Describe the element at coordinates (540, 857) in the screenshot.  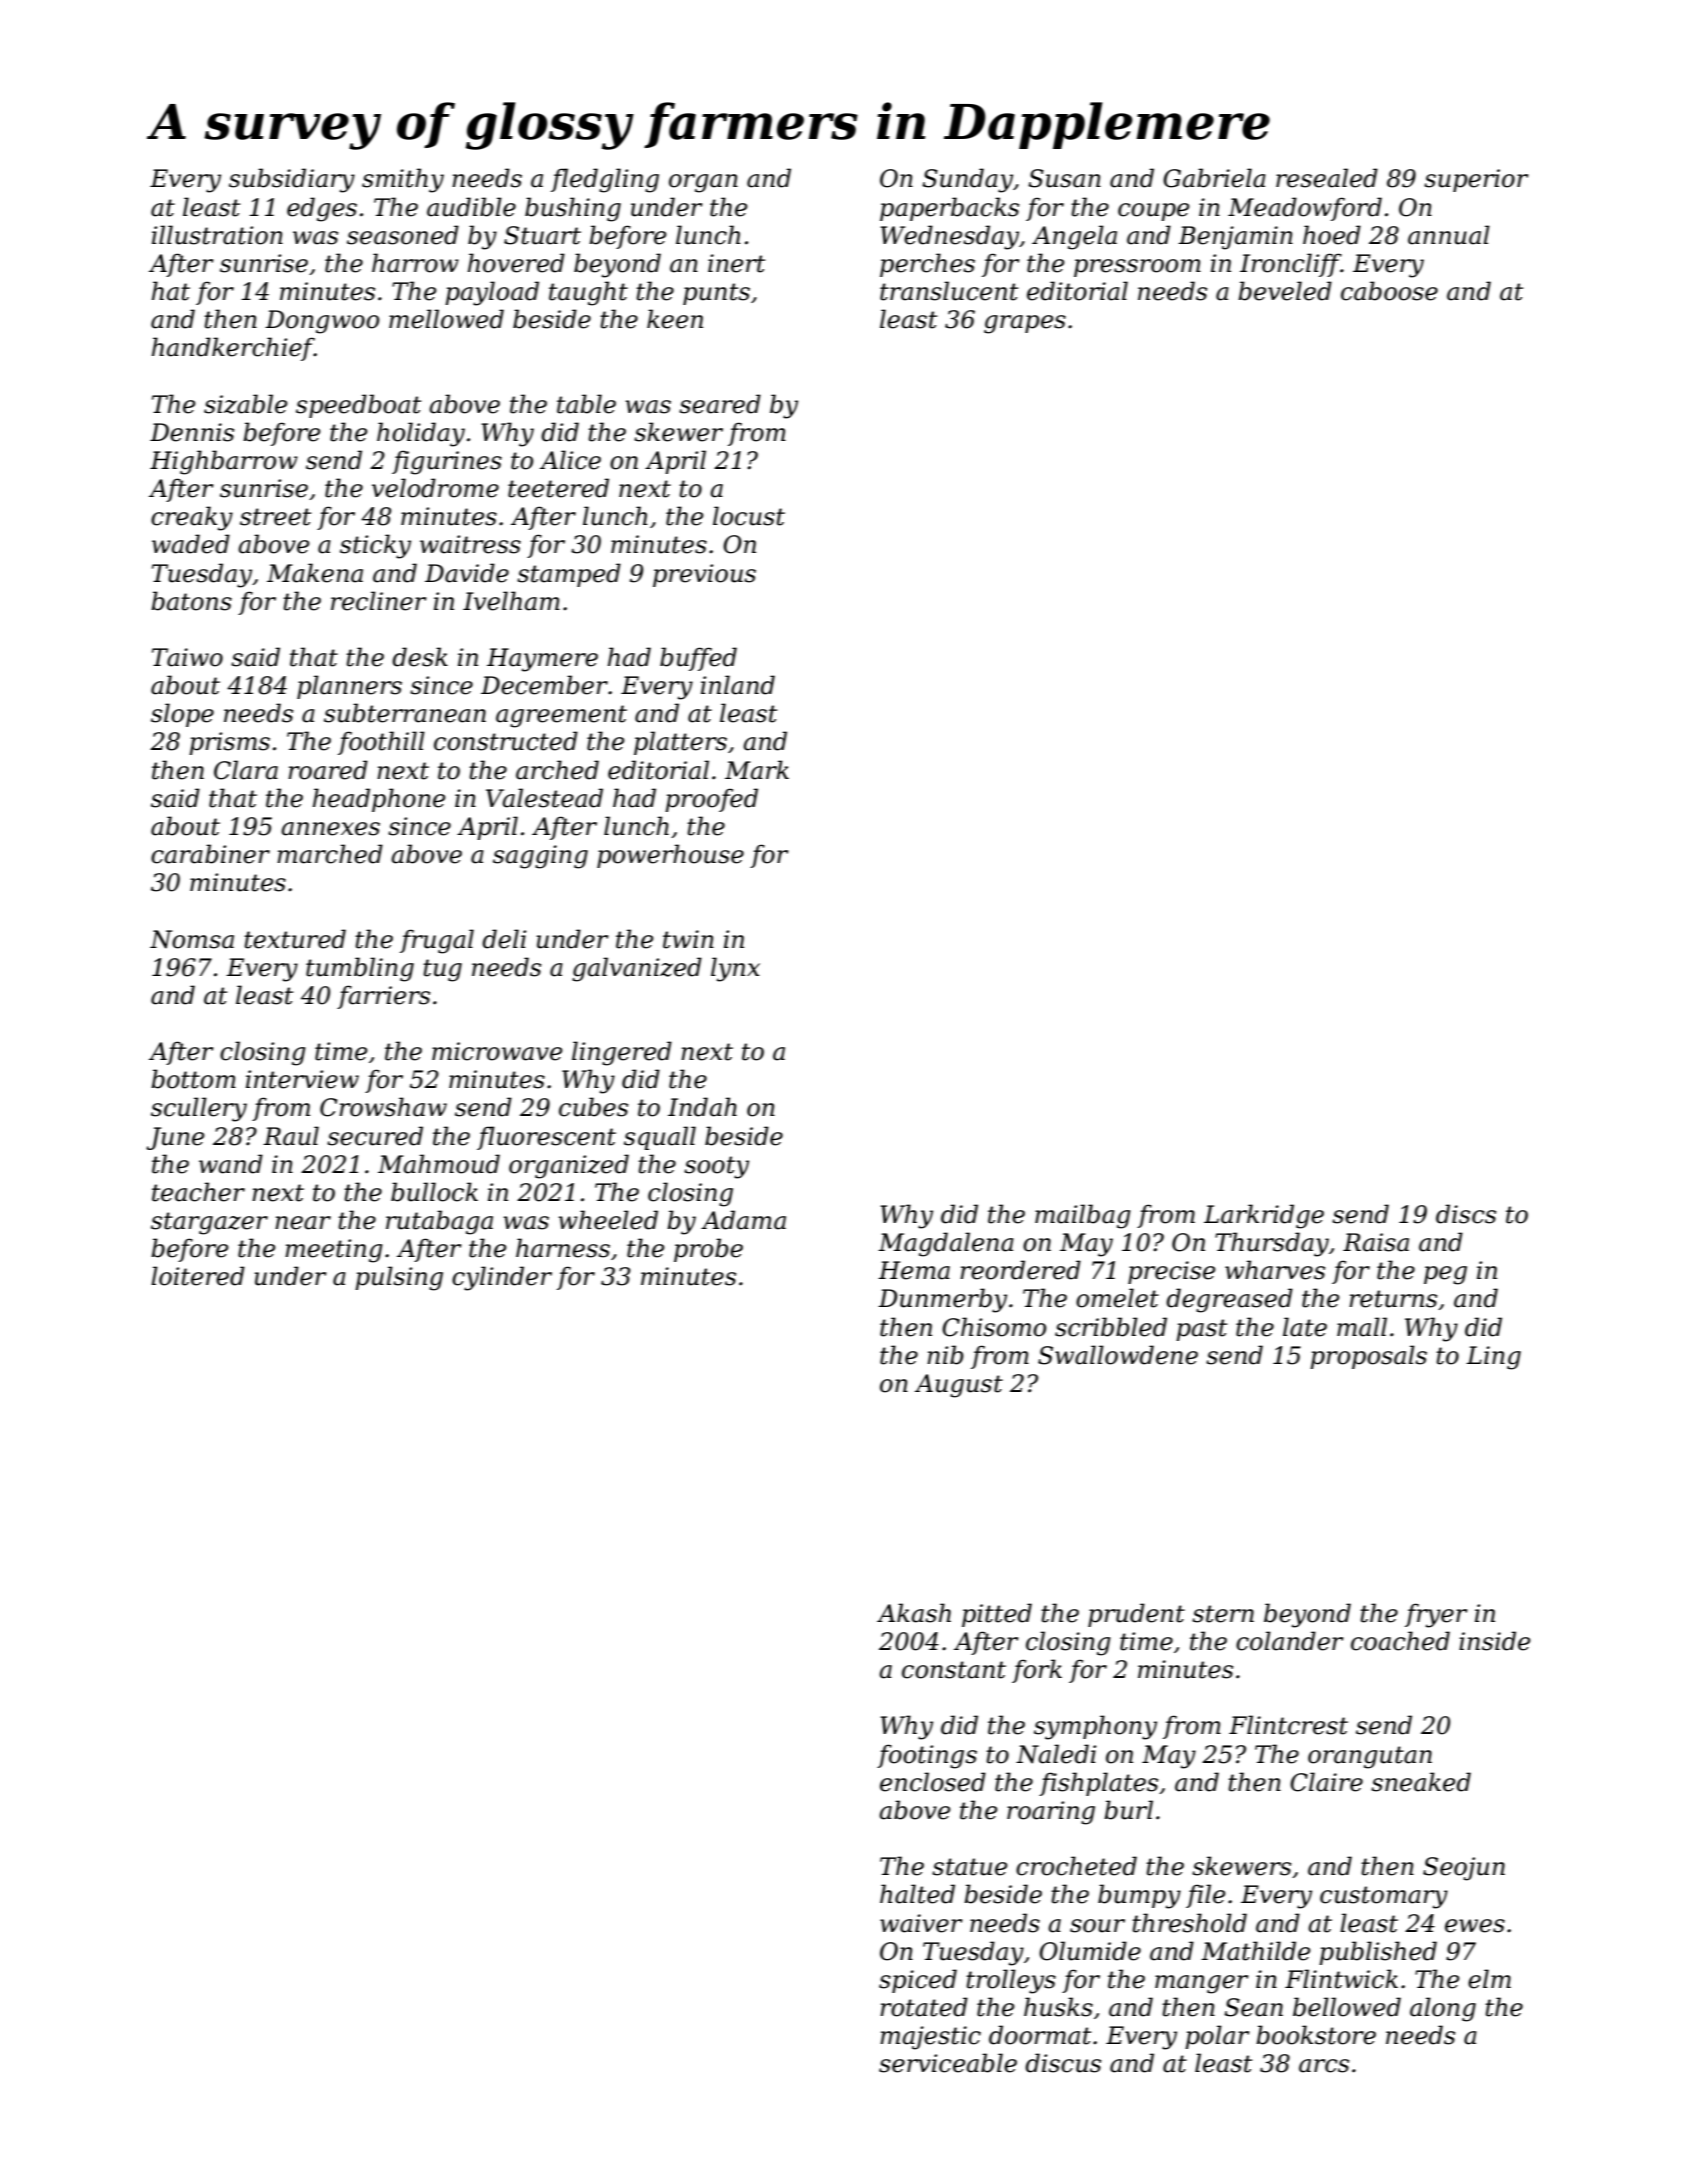
I see `sagging` at that location.
